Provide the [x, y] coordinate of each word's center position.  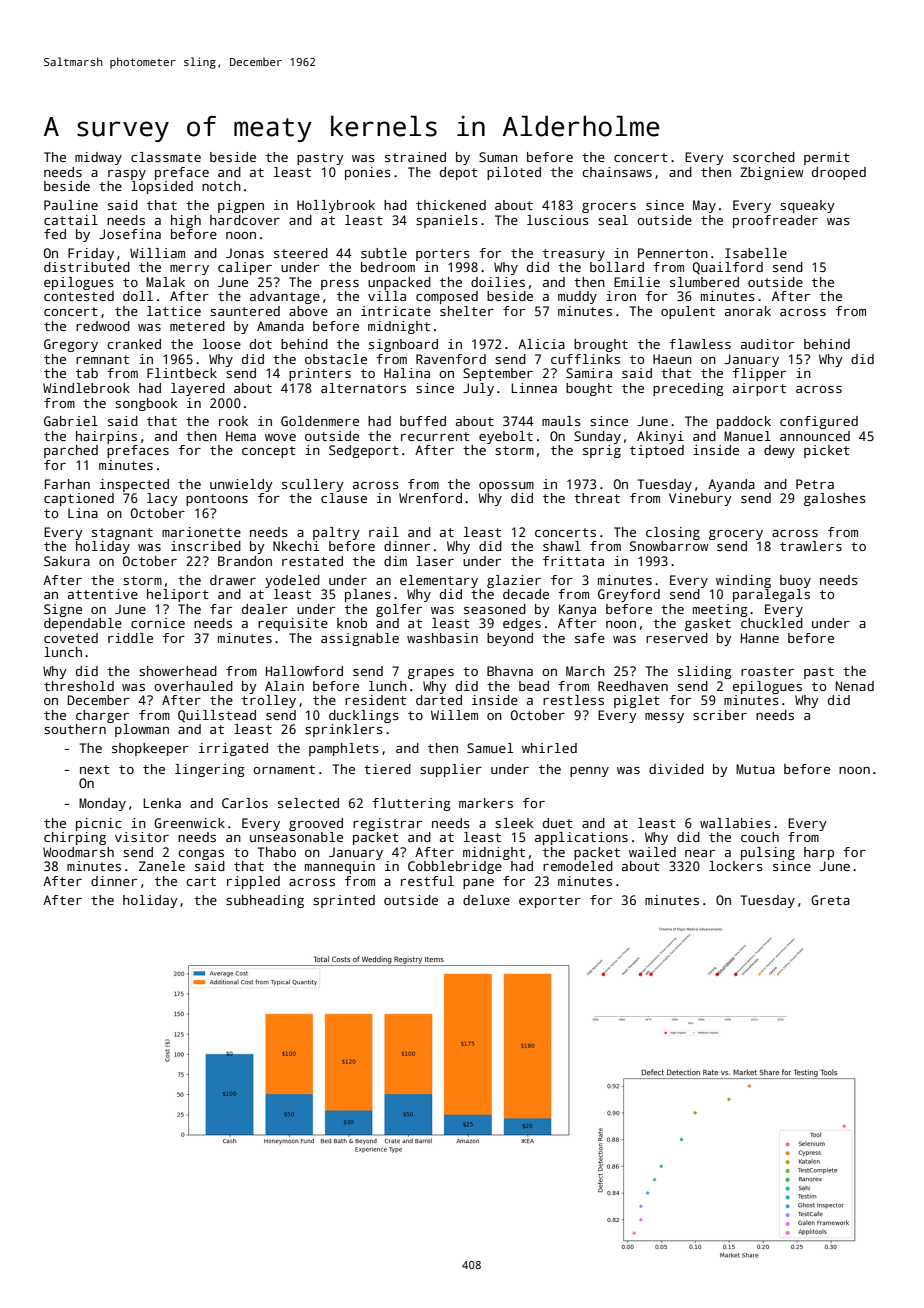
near [700, 853]
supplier [451, 770]
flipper [759, 374]
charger [102, 716]
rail [384, 532]
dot [261, 344]
